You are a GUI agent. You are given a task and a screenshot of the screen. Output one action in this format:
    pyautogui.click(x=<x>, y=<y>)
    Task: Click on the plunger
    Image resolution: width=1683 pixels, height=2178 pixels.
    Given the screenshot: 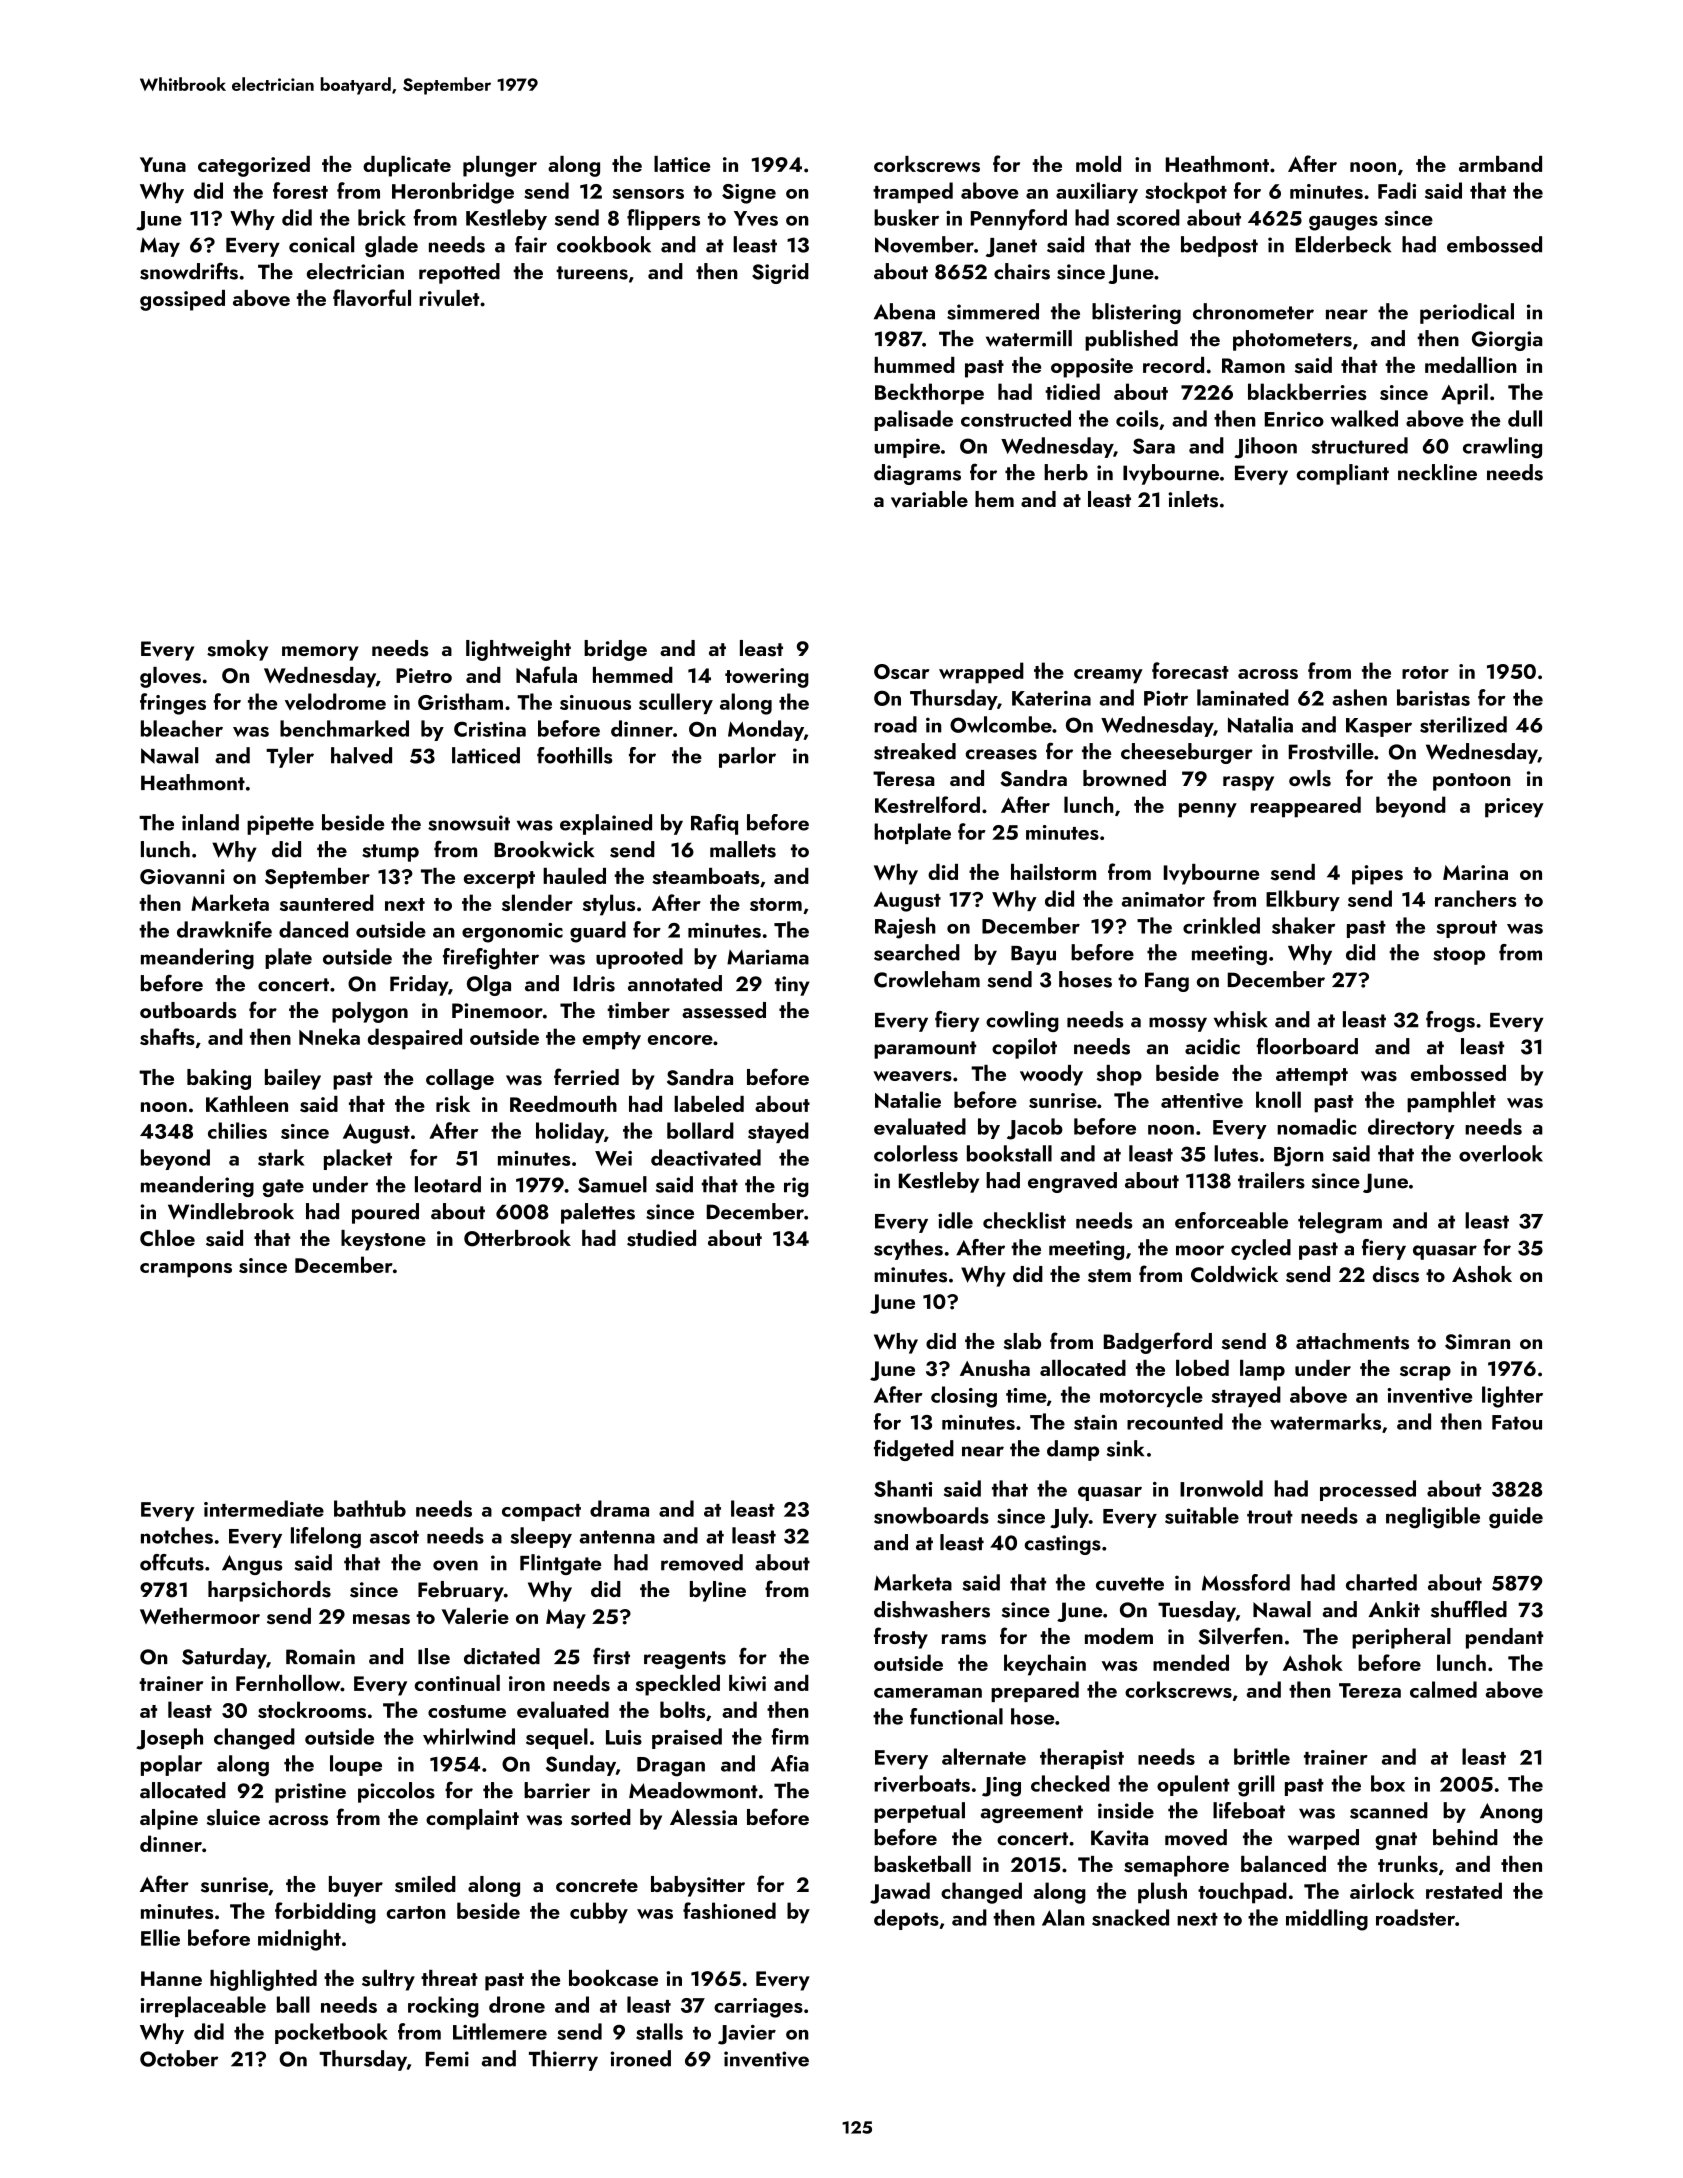 What is the action you would take?
    pyautogui.click(x=500, y=166)
